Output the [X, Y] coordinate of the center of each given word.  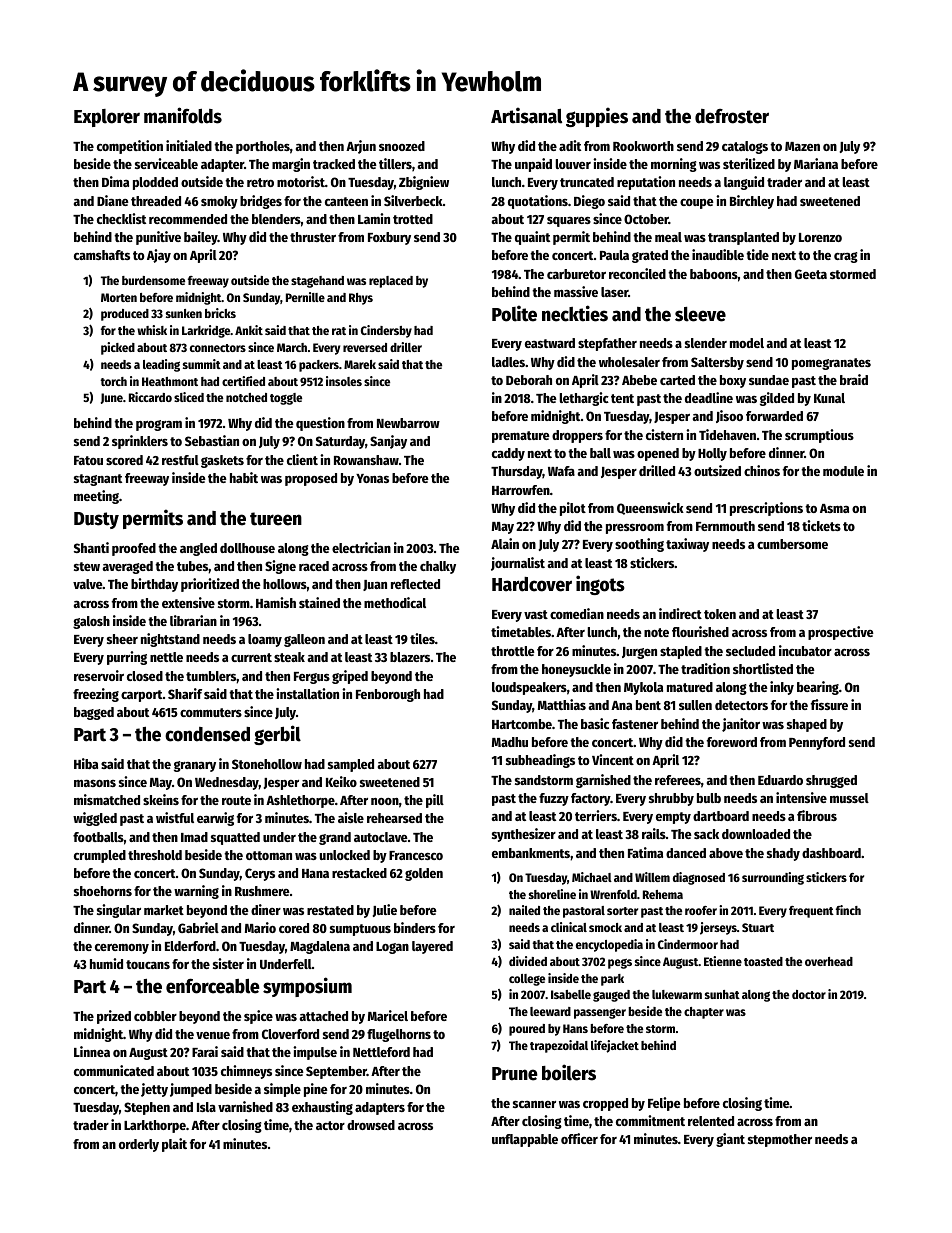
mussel [849, 798]
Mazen [802, 146]
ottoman [269, 855]
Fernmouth [725, 526]
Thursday [517, 472]
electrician [361, 547]
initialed [189, 145]
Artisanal [526, 115]
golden [424, 874]
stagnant [98, 480]
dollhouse [247, 548]
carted [677, 380]
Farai [205, 1051]
